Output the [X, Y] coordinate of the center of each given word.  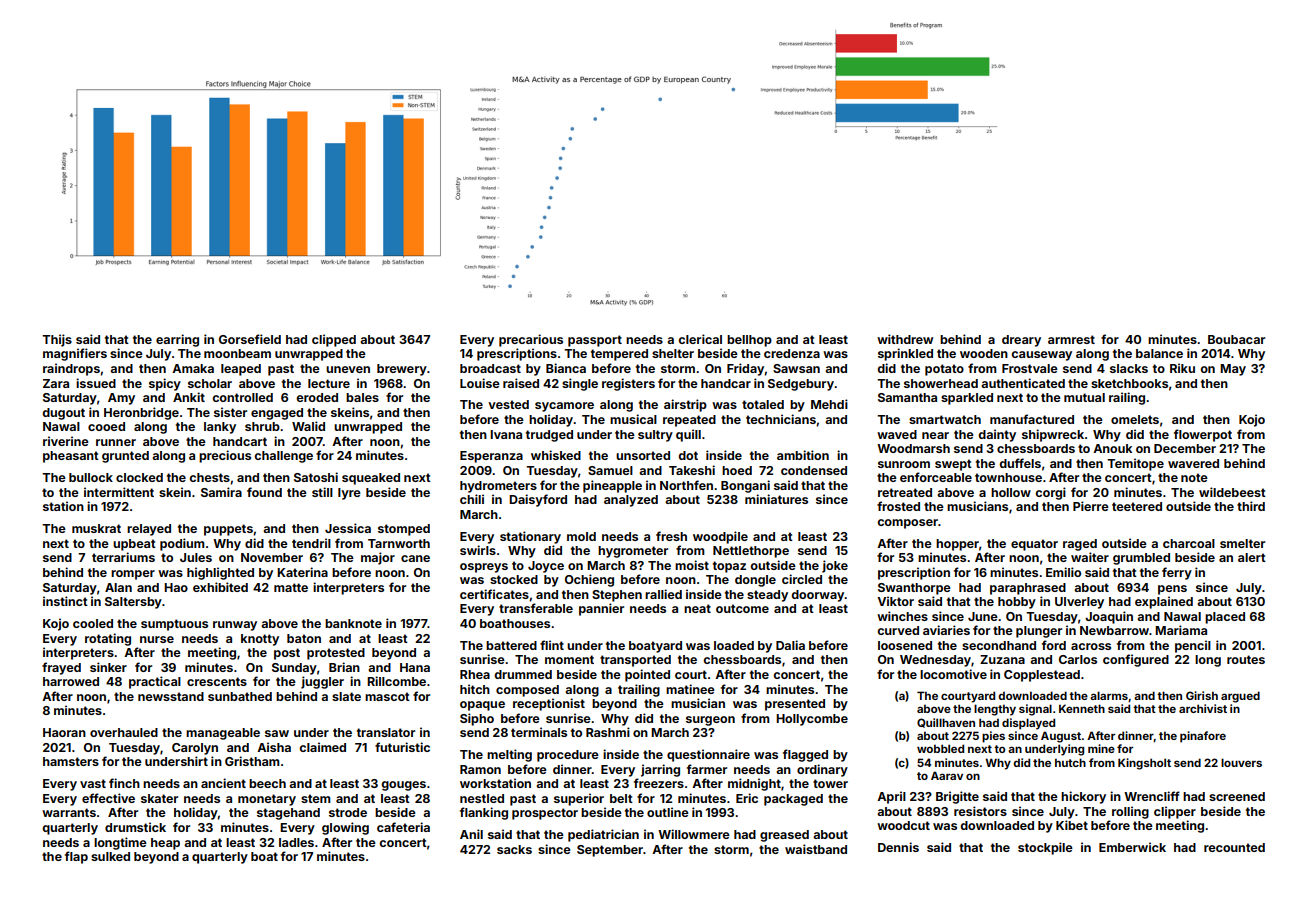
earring [177, 340]
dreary [1021, 341]
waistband [816, 849]
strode [348, 812]
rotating [108, 639]
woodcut [903, 825]
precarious [531, 340]
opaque [482, 706]
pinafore [1203, 737]
